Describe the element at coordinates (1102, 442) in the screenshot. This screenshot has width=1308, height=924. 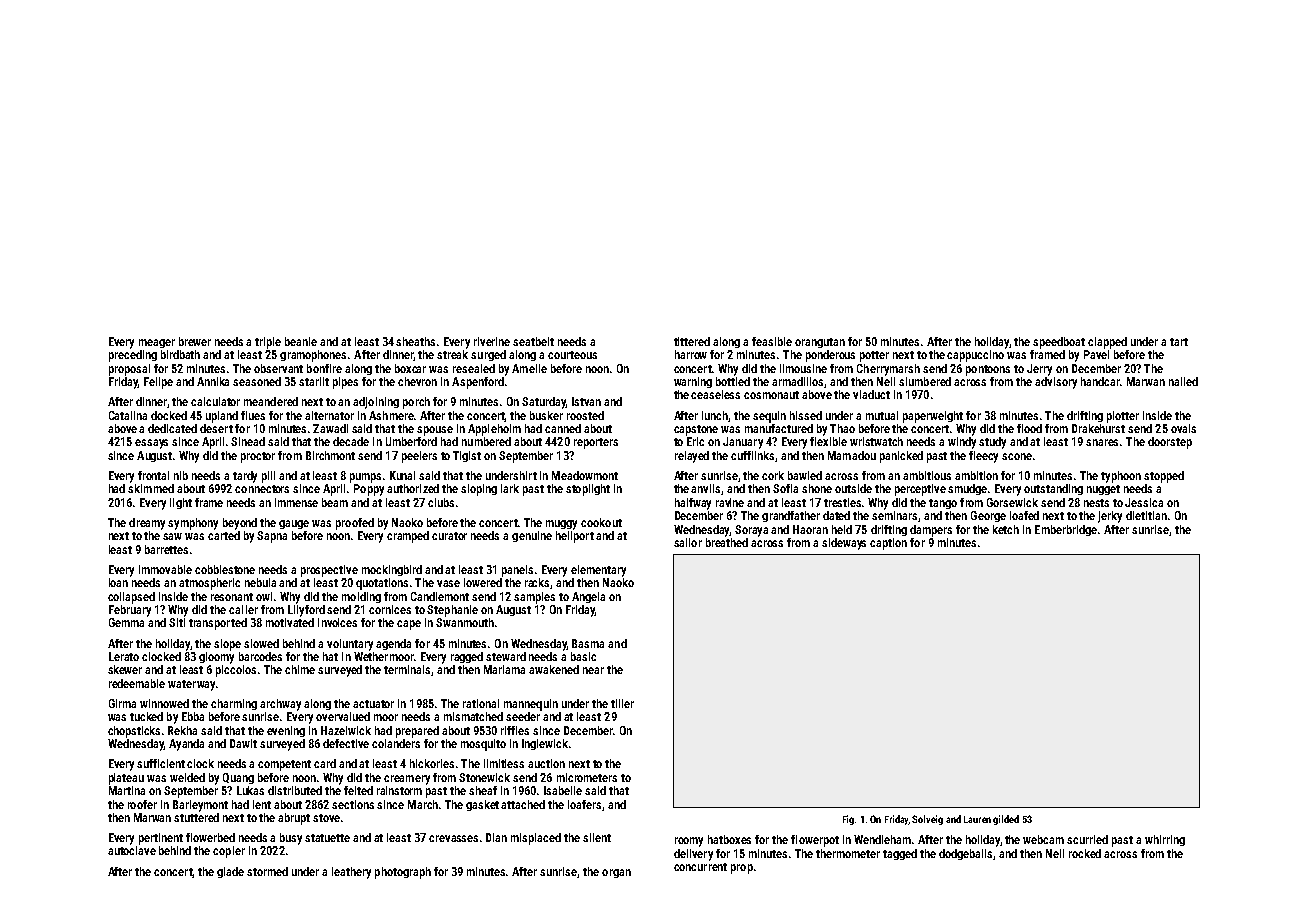
I see `snares` at that location.
